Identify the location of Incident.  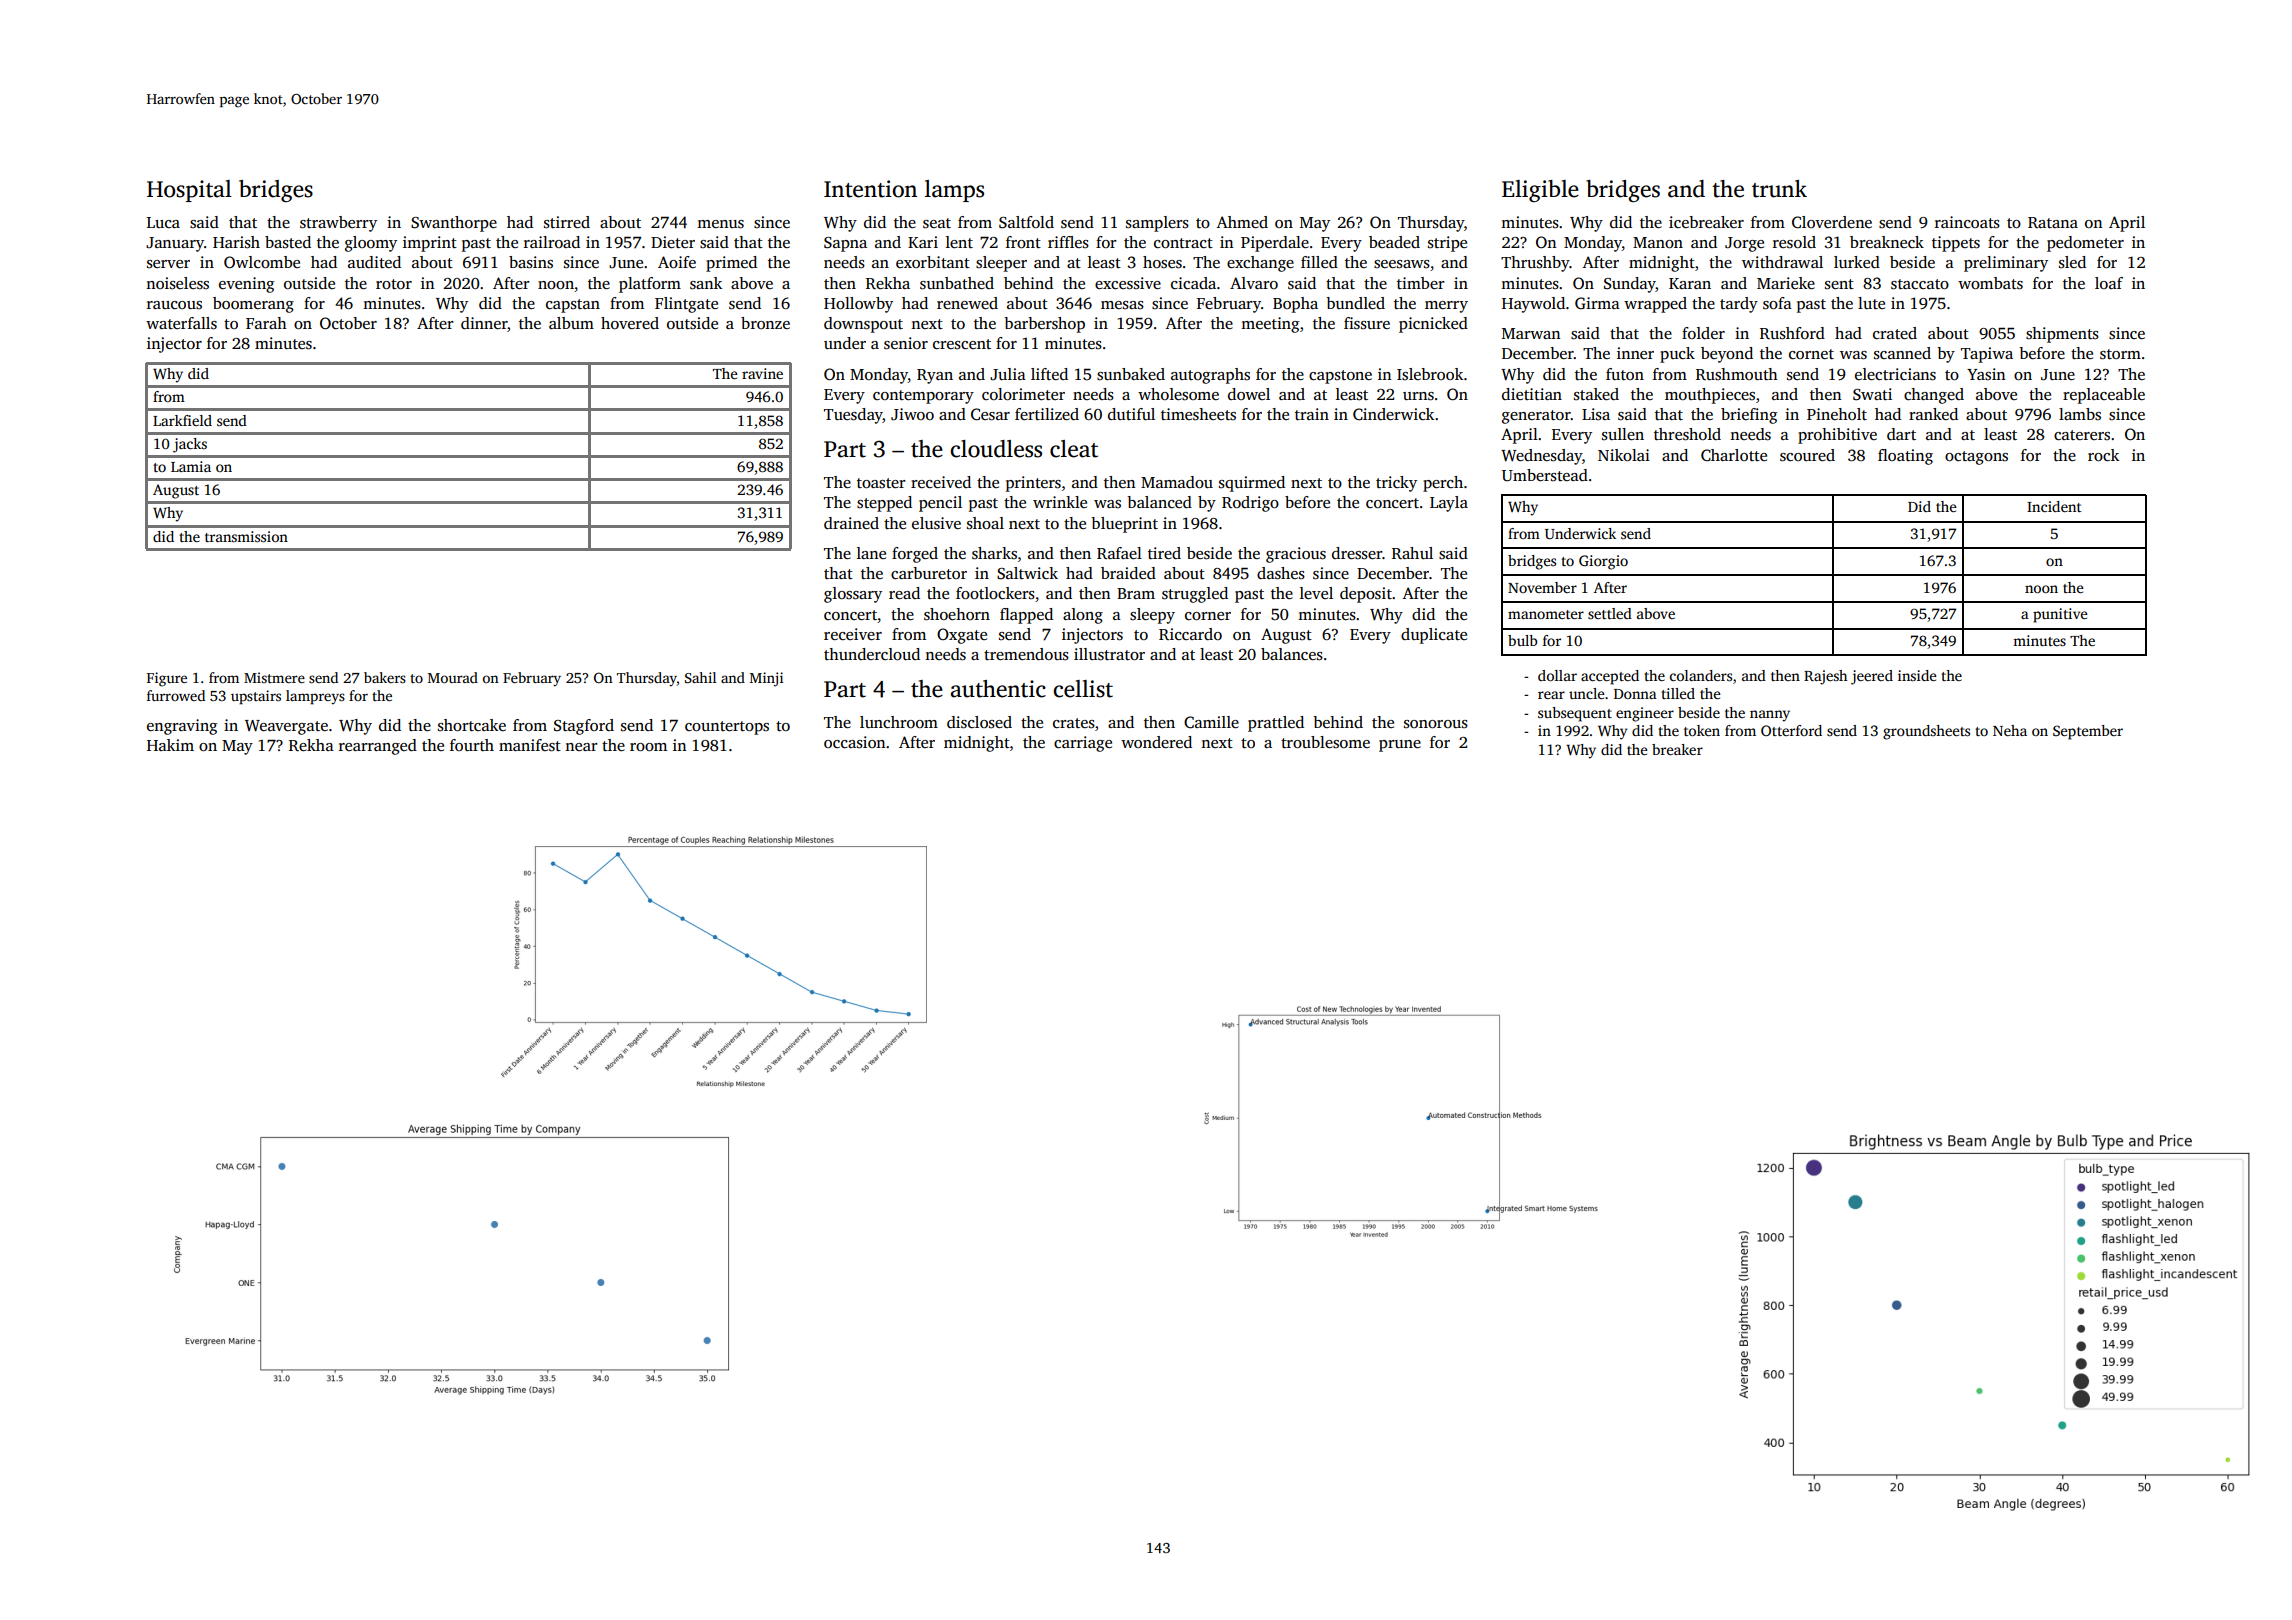
(2054, 506).
